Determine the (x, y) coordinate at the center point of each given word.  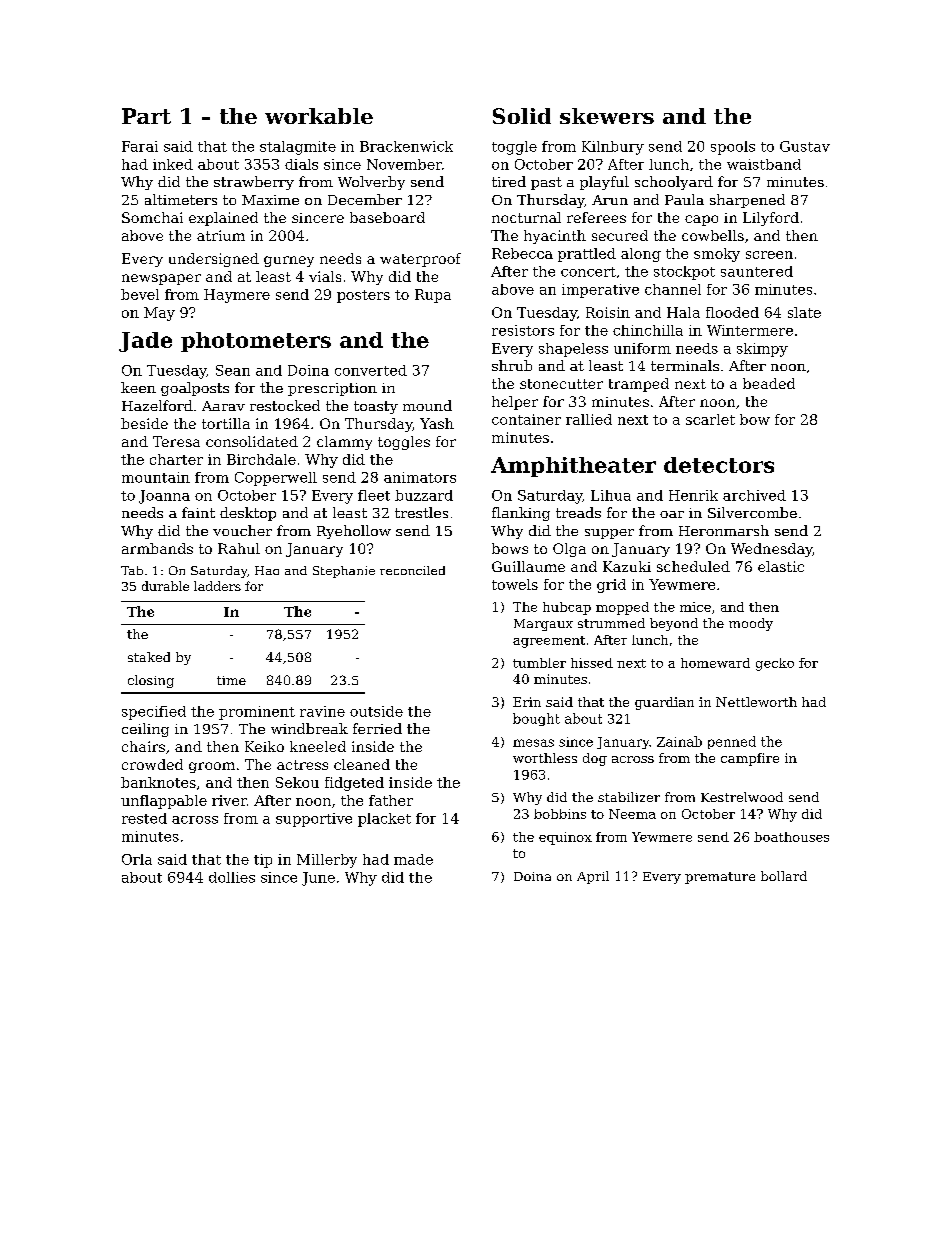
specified (154, 713)
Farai (140, 146)
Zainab (679, 741)
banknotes (158, 782)
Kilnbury (613, 148)
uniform (642, 348)
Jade (145, 342)
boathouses (791, 837)
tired (509, 181)
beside (144, 423)
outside (376, 711)
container (526, 419)
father (391, 800)
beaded (769, 383)
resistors (523, 330)
